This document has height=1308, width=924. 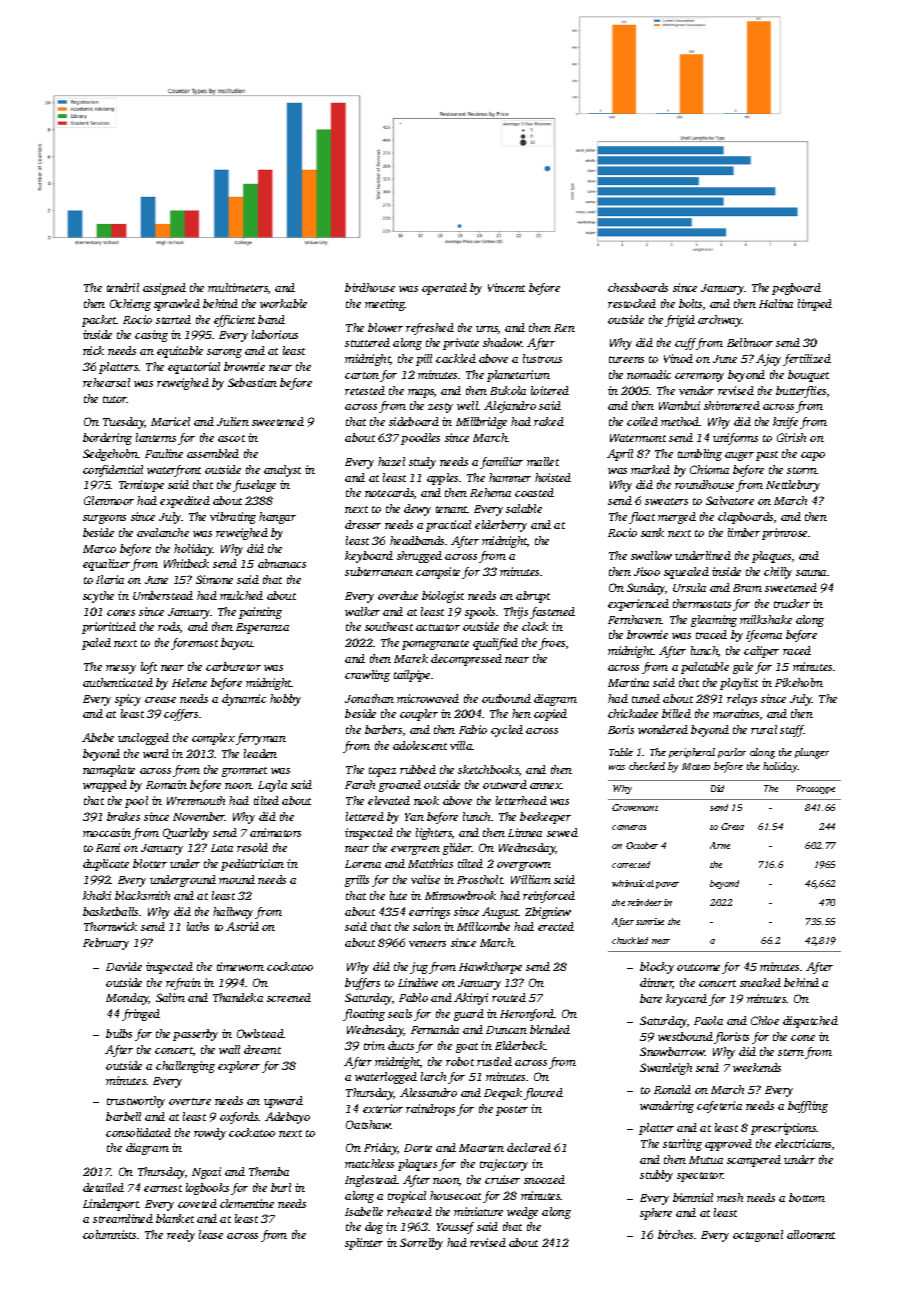 What do you see at coordinates (362, 611) in the document?
I see `walker` at bounding box center [362, 611].
